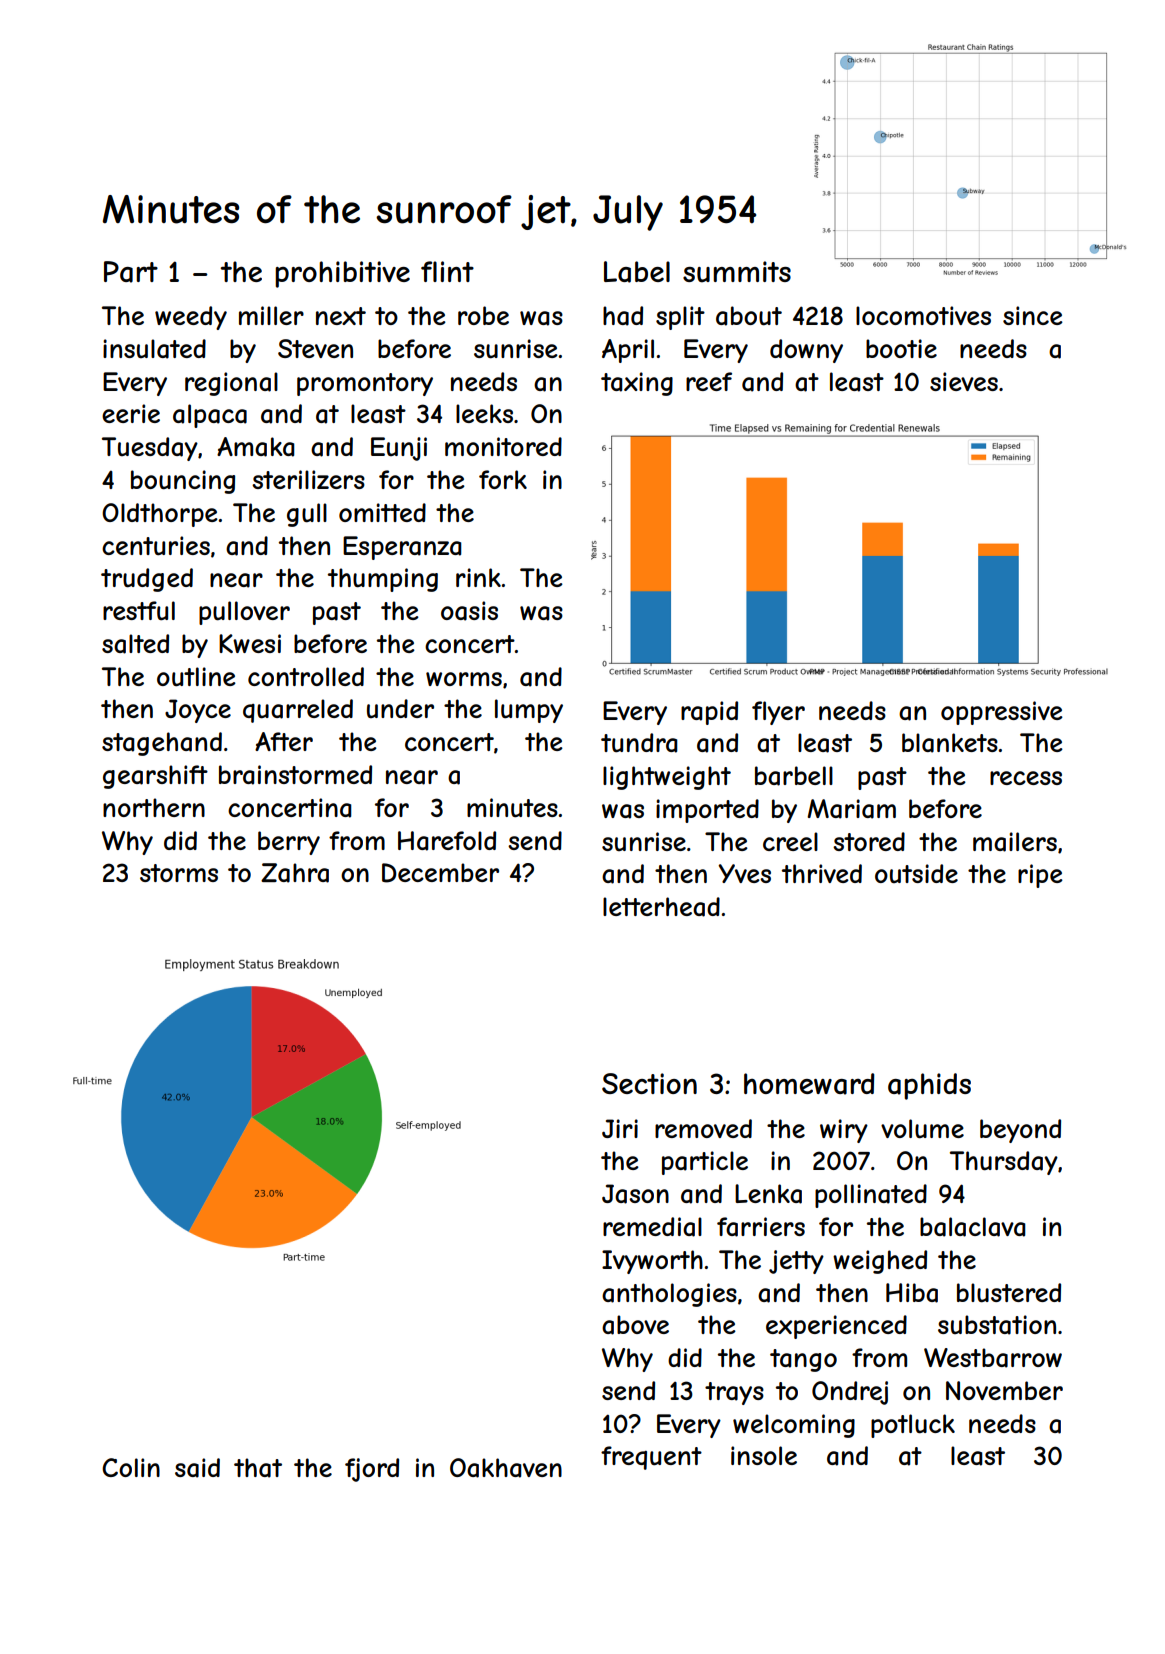 This page has height=1654, width=1165. I want to click on storms, so click(179, 873).
